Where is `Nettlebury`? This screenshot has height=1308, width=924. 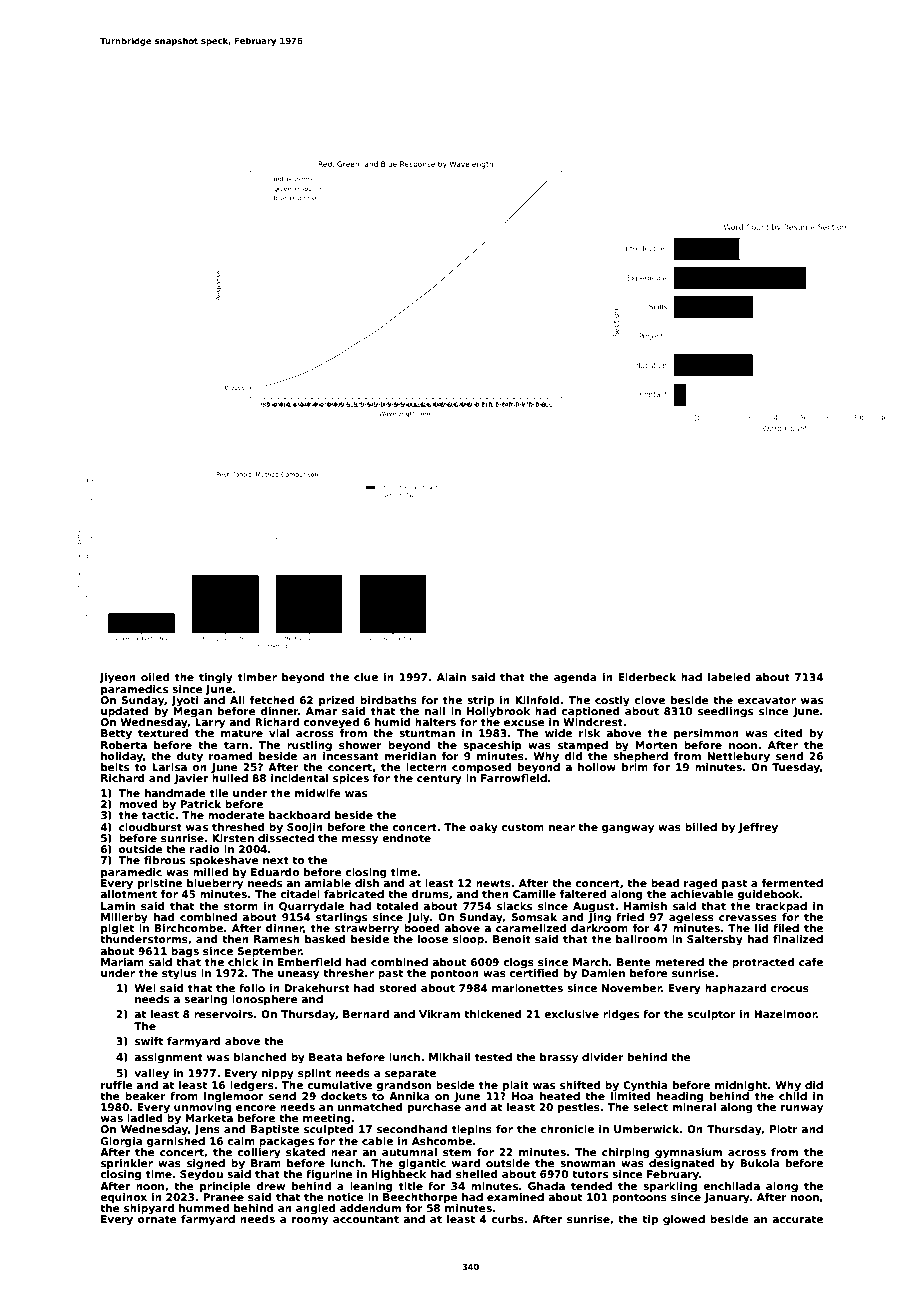
Nettlebury is located at coordinates (738, 757).
